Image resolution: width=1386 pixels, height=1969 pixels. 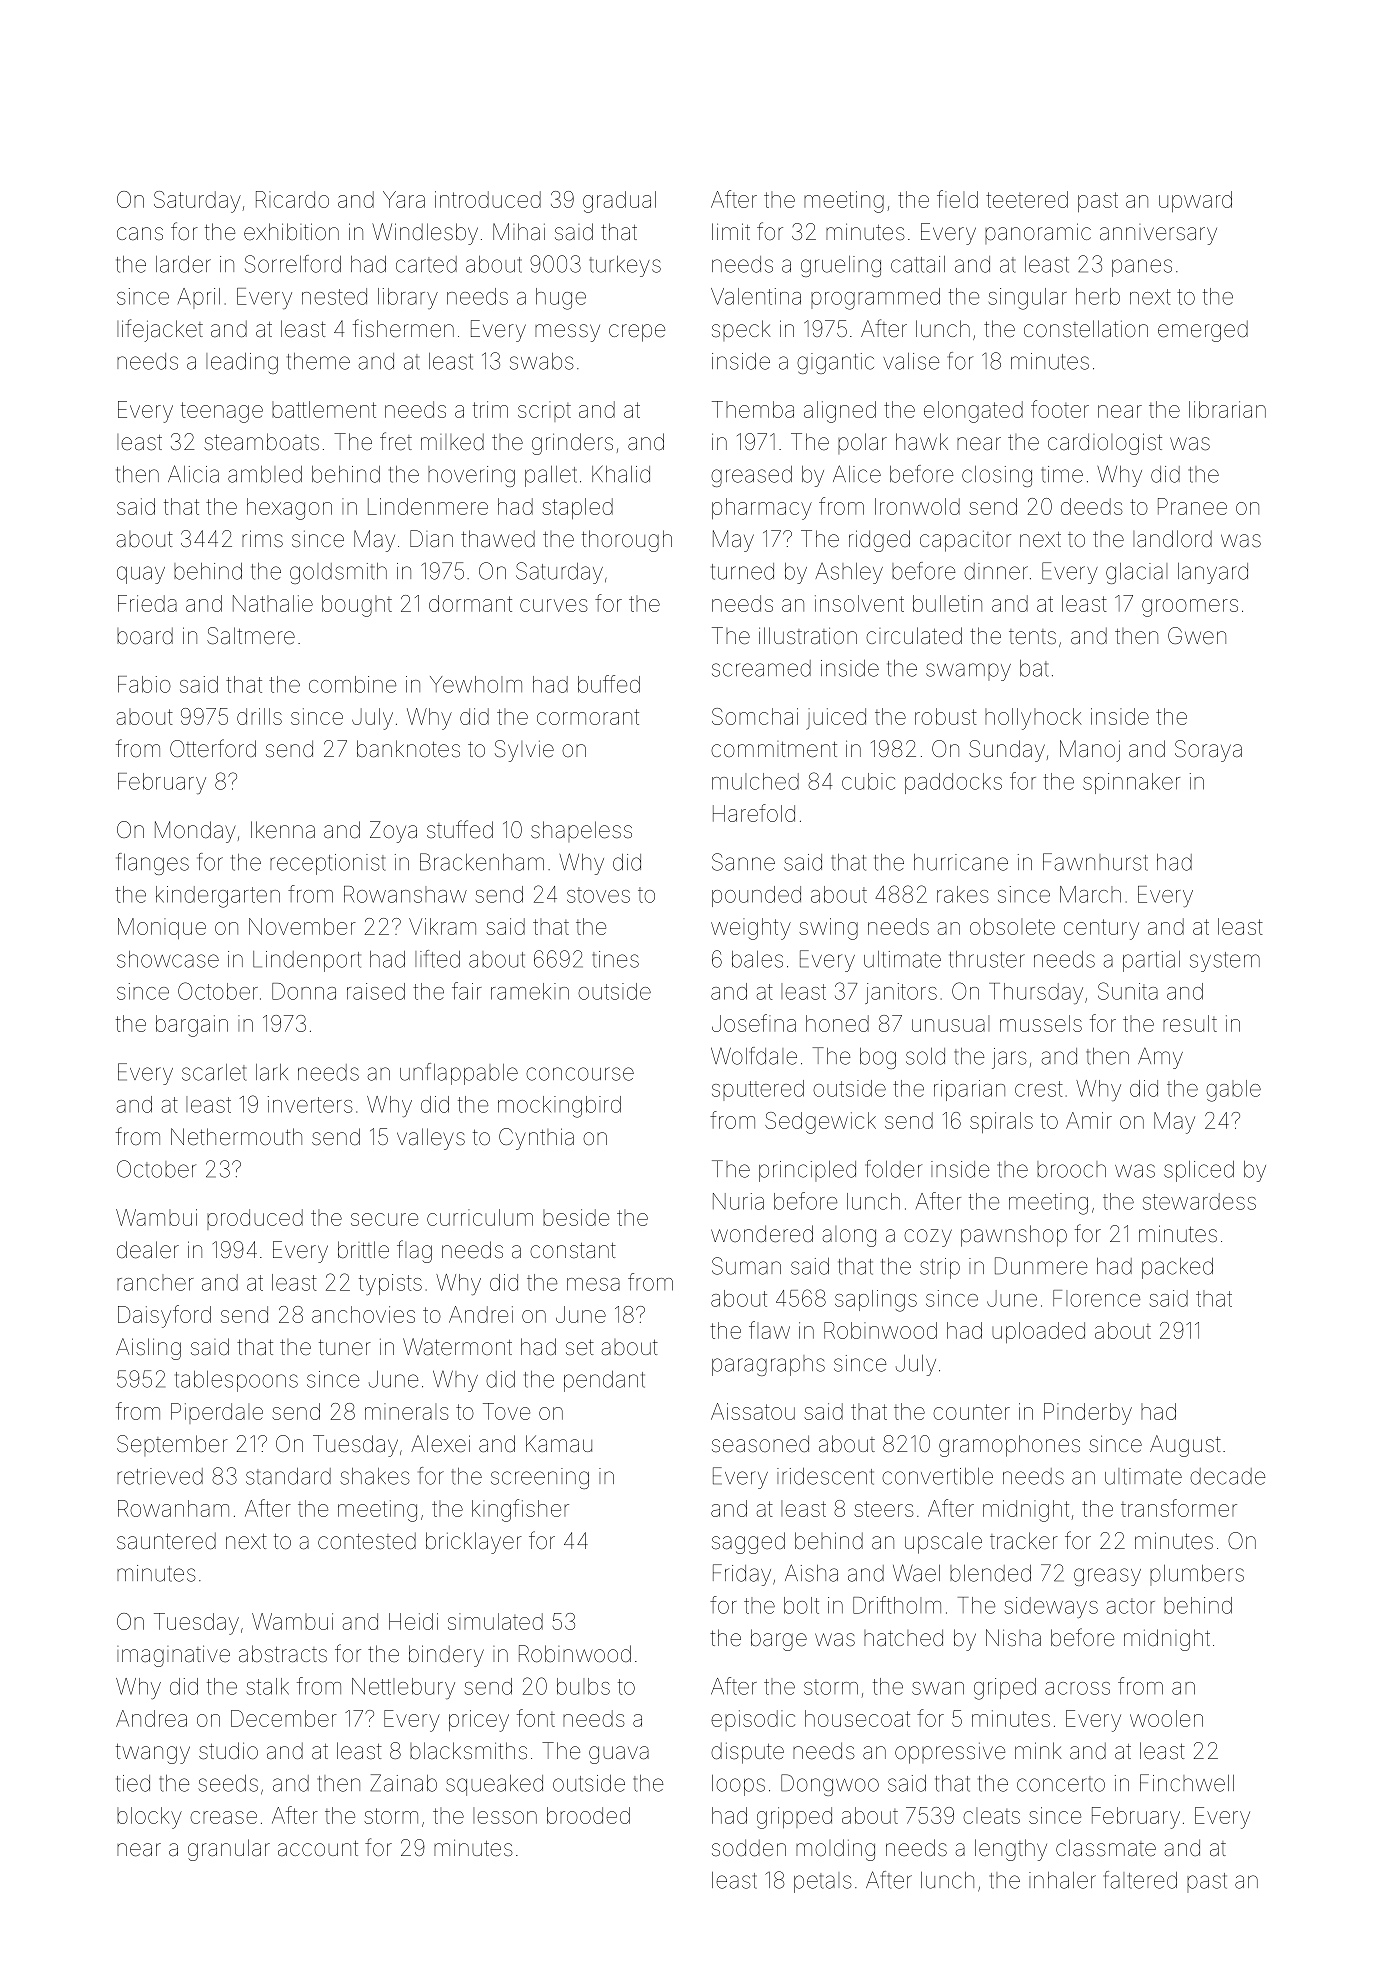 What do you see at coordinates (310, 1104) in the image?
I see `inverters` at bounding box center [310, 1104].
